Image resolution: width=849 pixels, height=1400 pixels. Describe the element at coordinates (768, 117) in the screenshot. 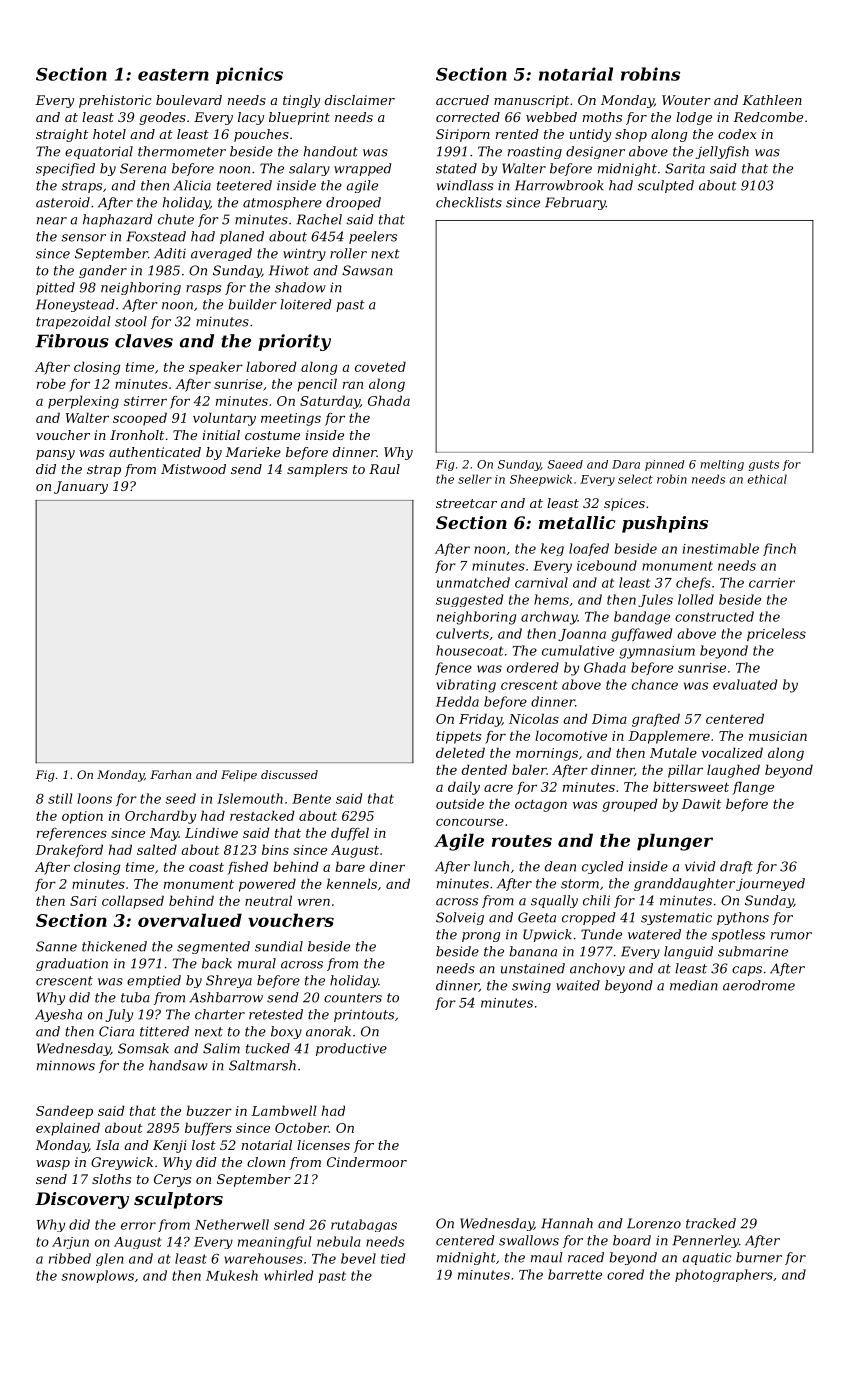

I see `Redcombe` at that location.
